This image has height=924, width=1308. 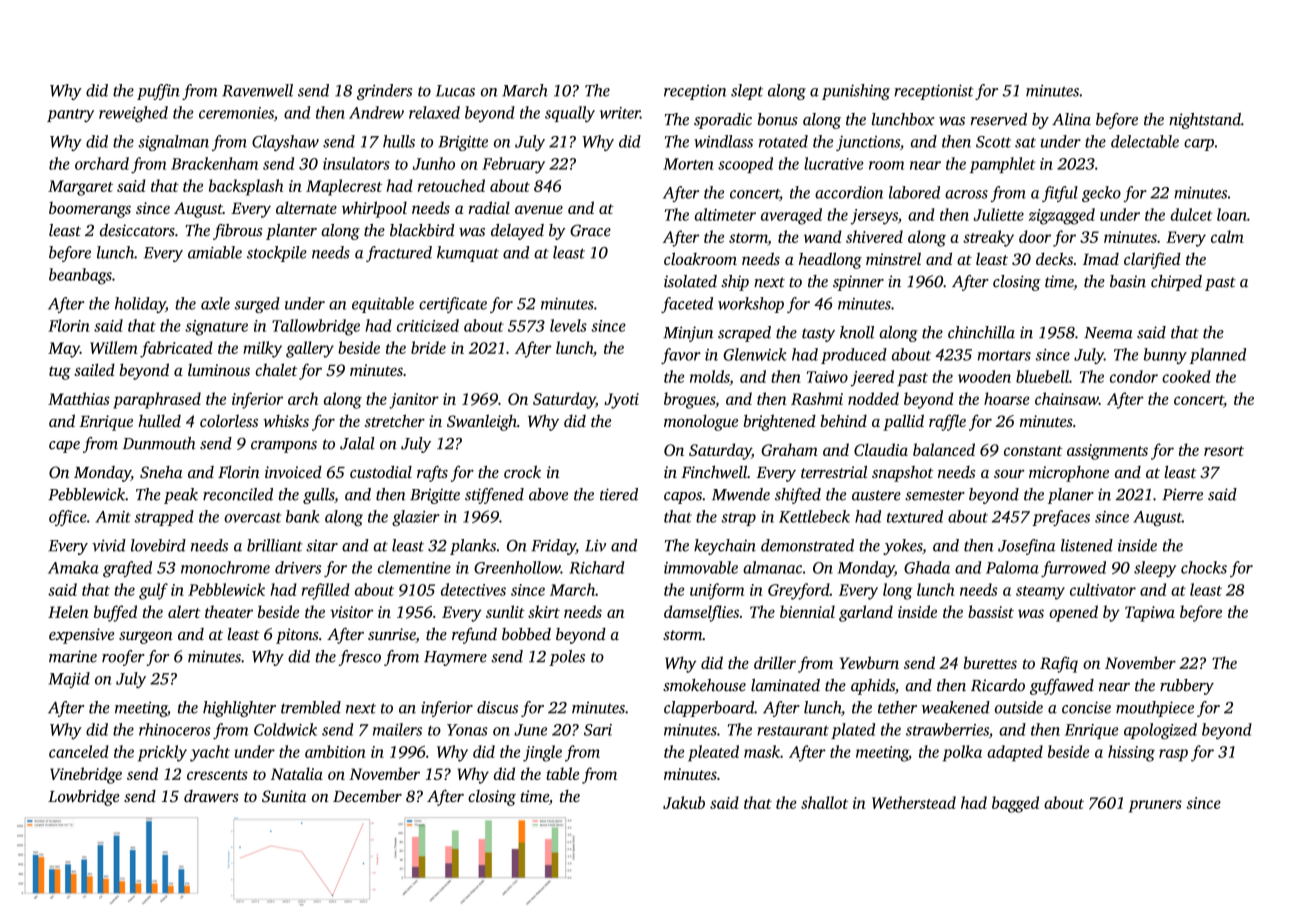 What do you see at coordinates (79, 398) in the image?
I see `Matthias` at bounding box center [79, 398].
